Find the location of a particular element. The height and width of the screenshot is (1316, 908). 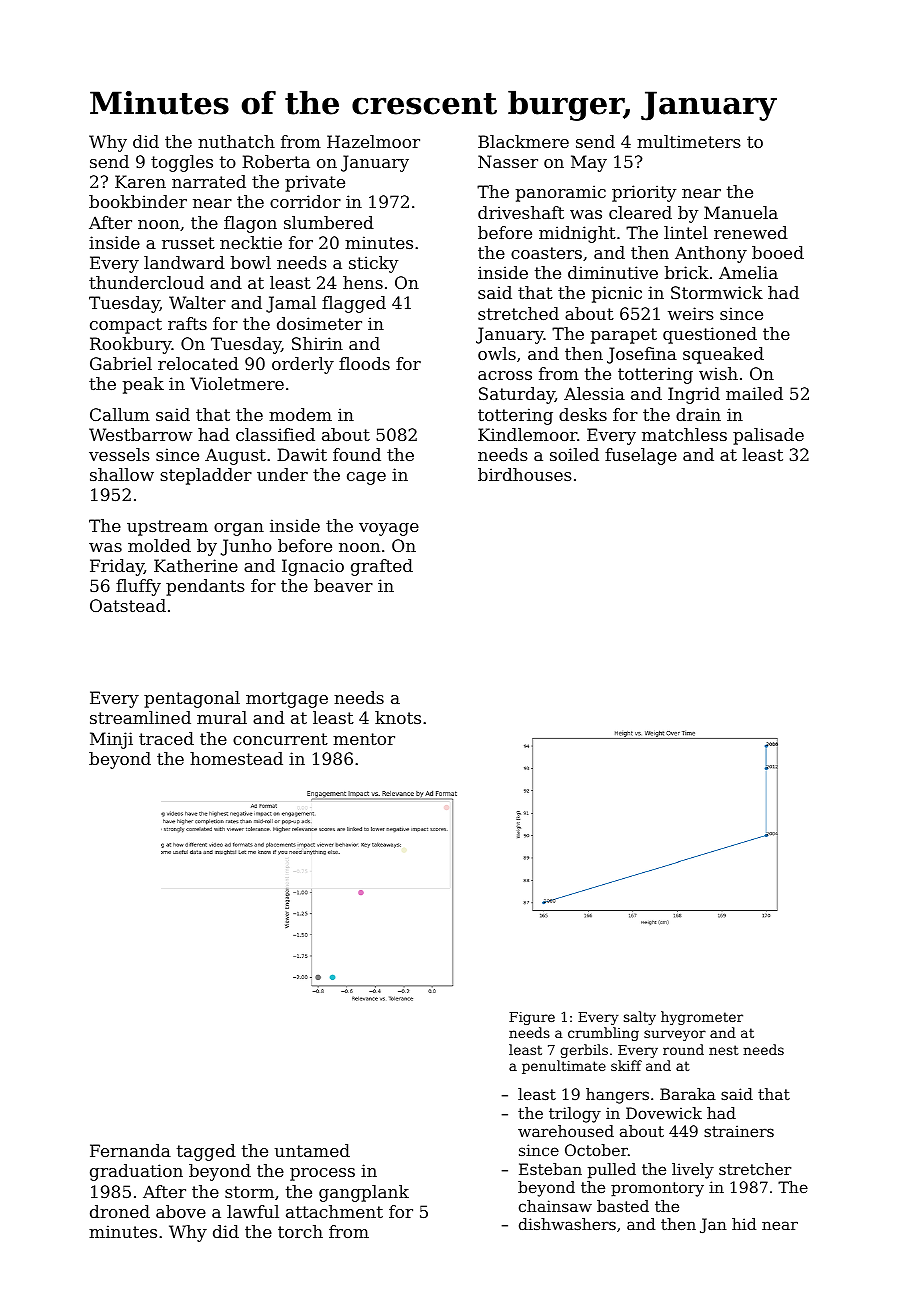

Esteban is located at coordinates (550, 1169).
